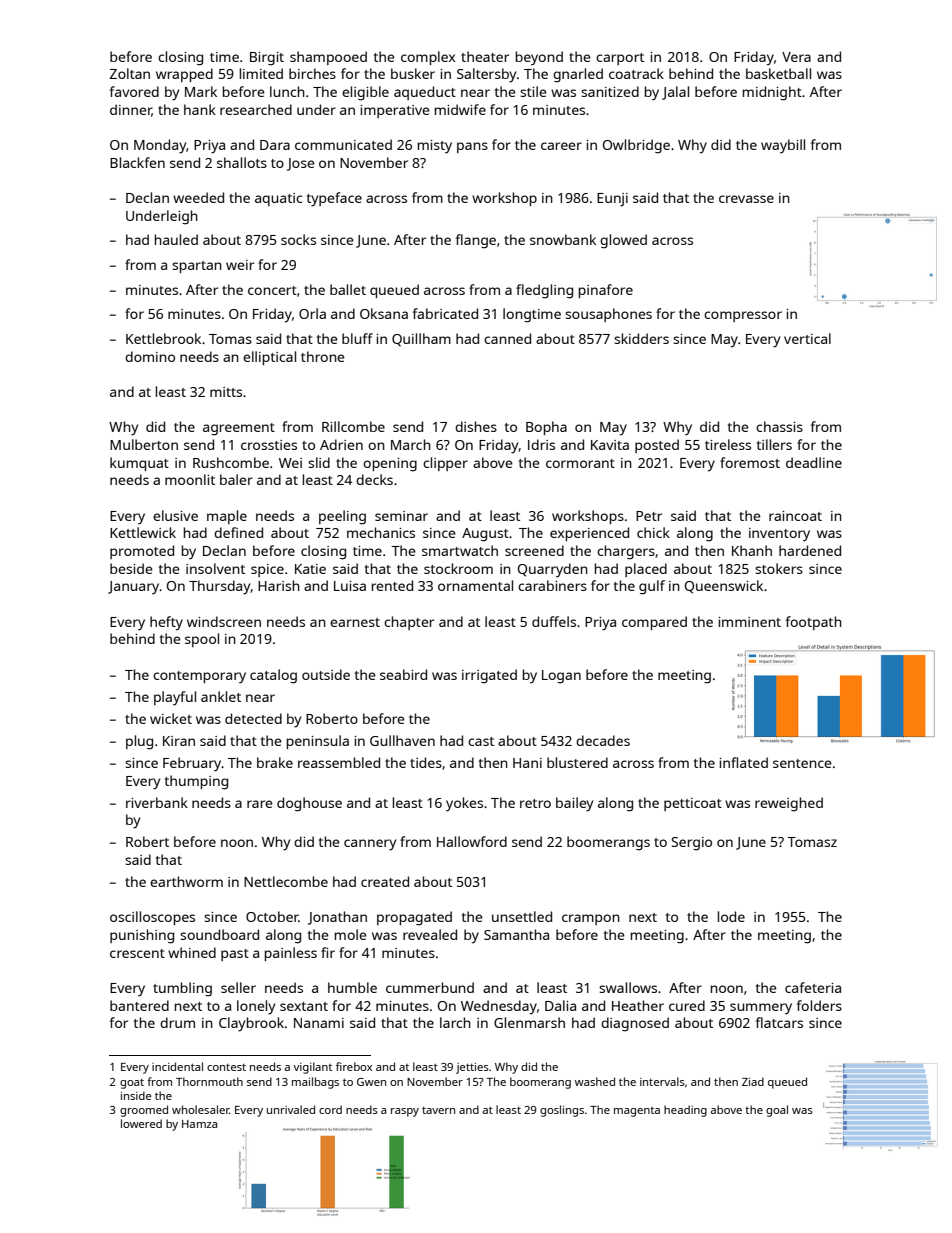  Describe the element at coordinates (485, 56) in the page. I see `theater` at that location.
